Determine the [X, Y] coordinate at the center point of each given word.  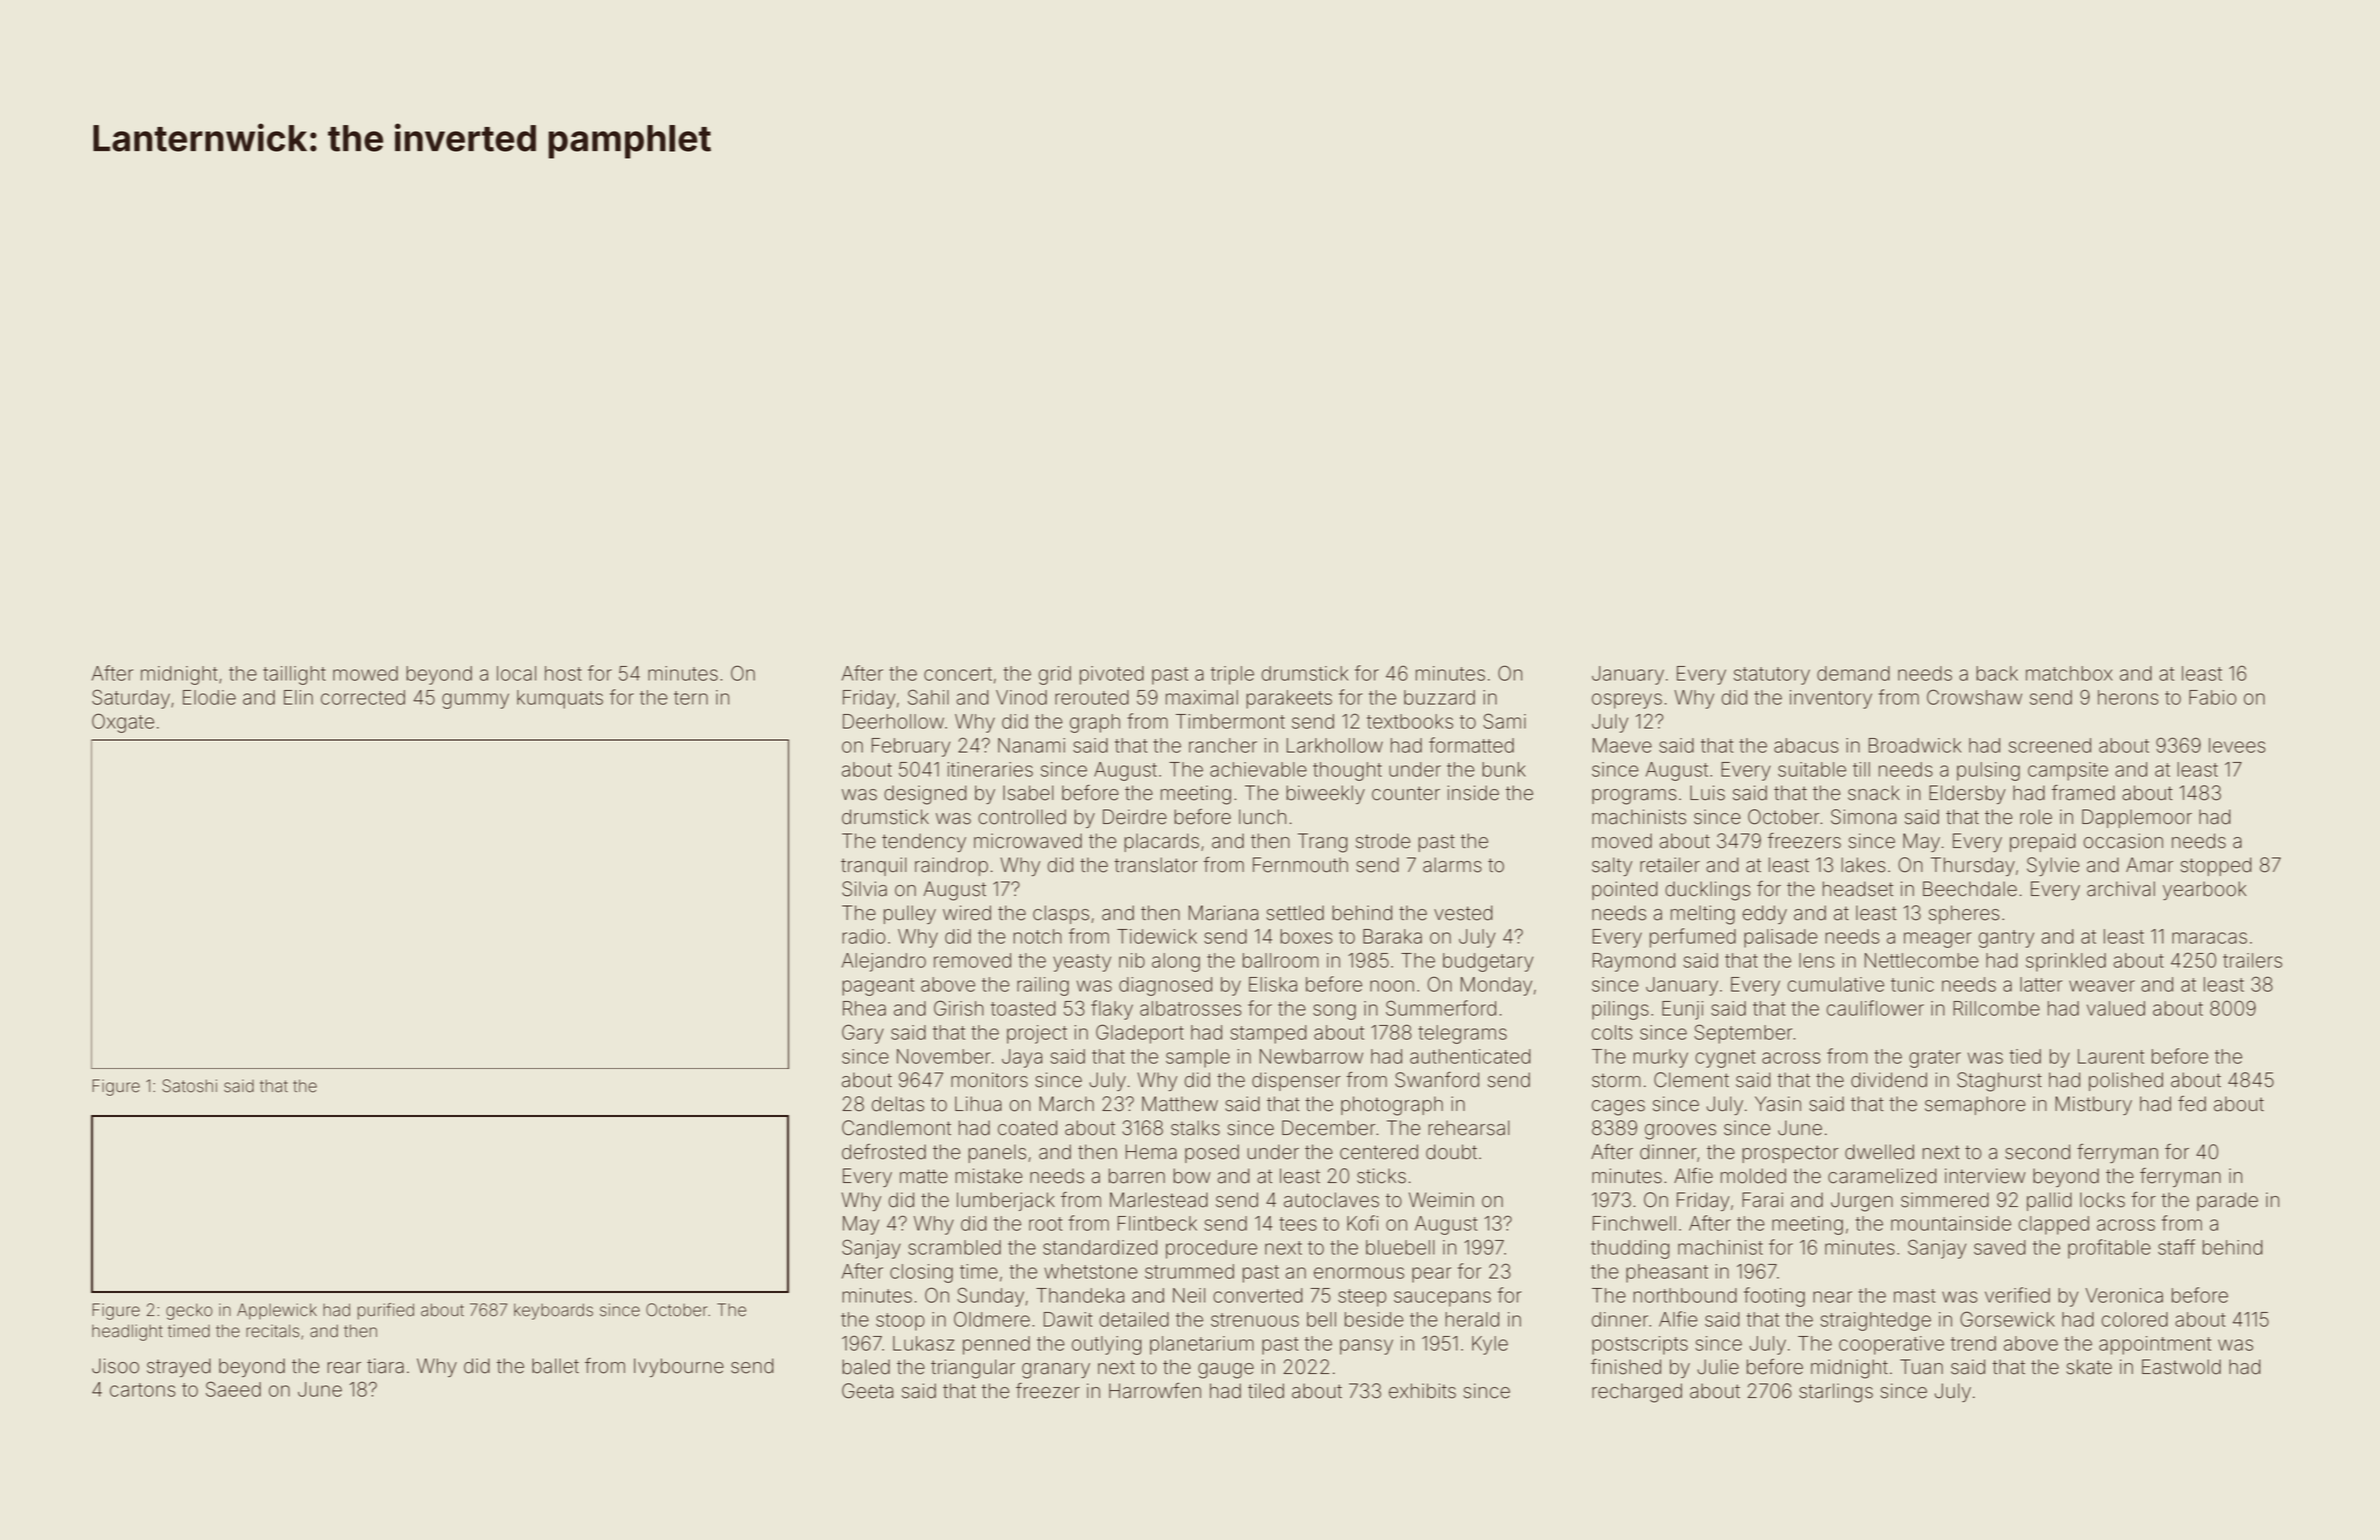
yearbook [2204, 890]
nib [1132, 960]
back [1997, 673]
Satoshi [189, 1086]
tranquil [874, 866]
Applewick [277, 1311]
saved [2000, 1247]
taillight [294, 675]
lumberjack [1006, 1201]
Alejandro [884, 962]
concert [958, 674]
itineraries [990, 769]
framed [2083, 793]
